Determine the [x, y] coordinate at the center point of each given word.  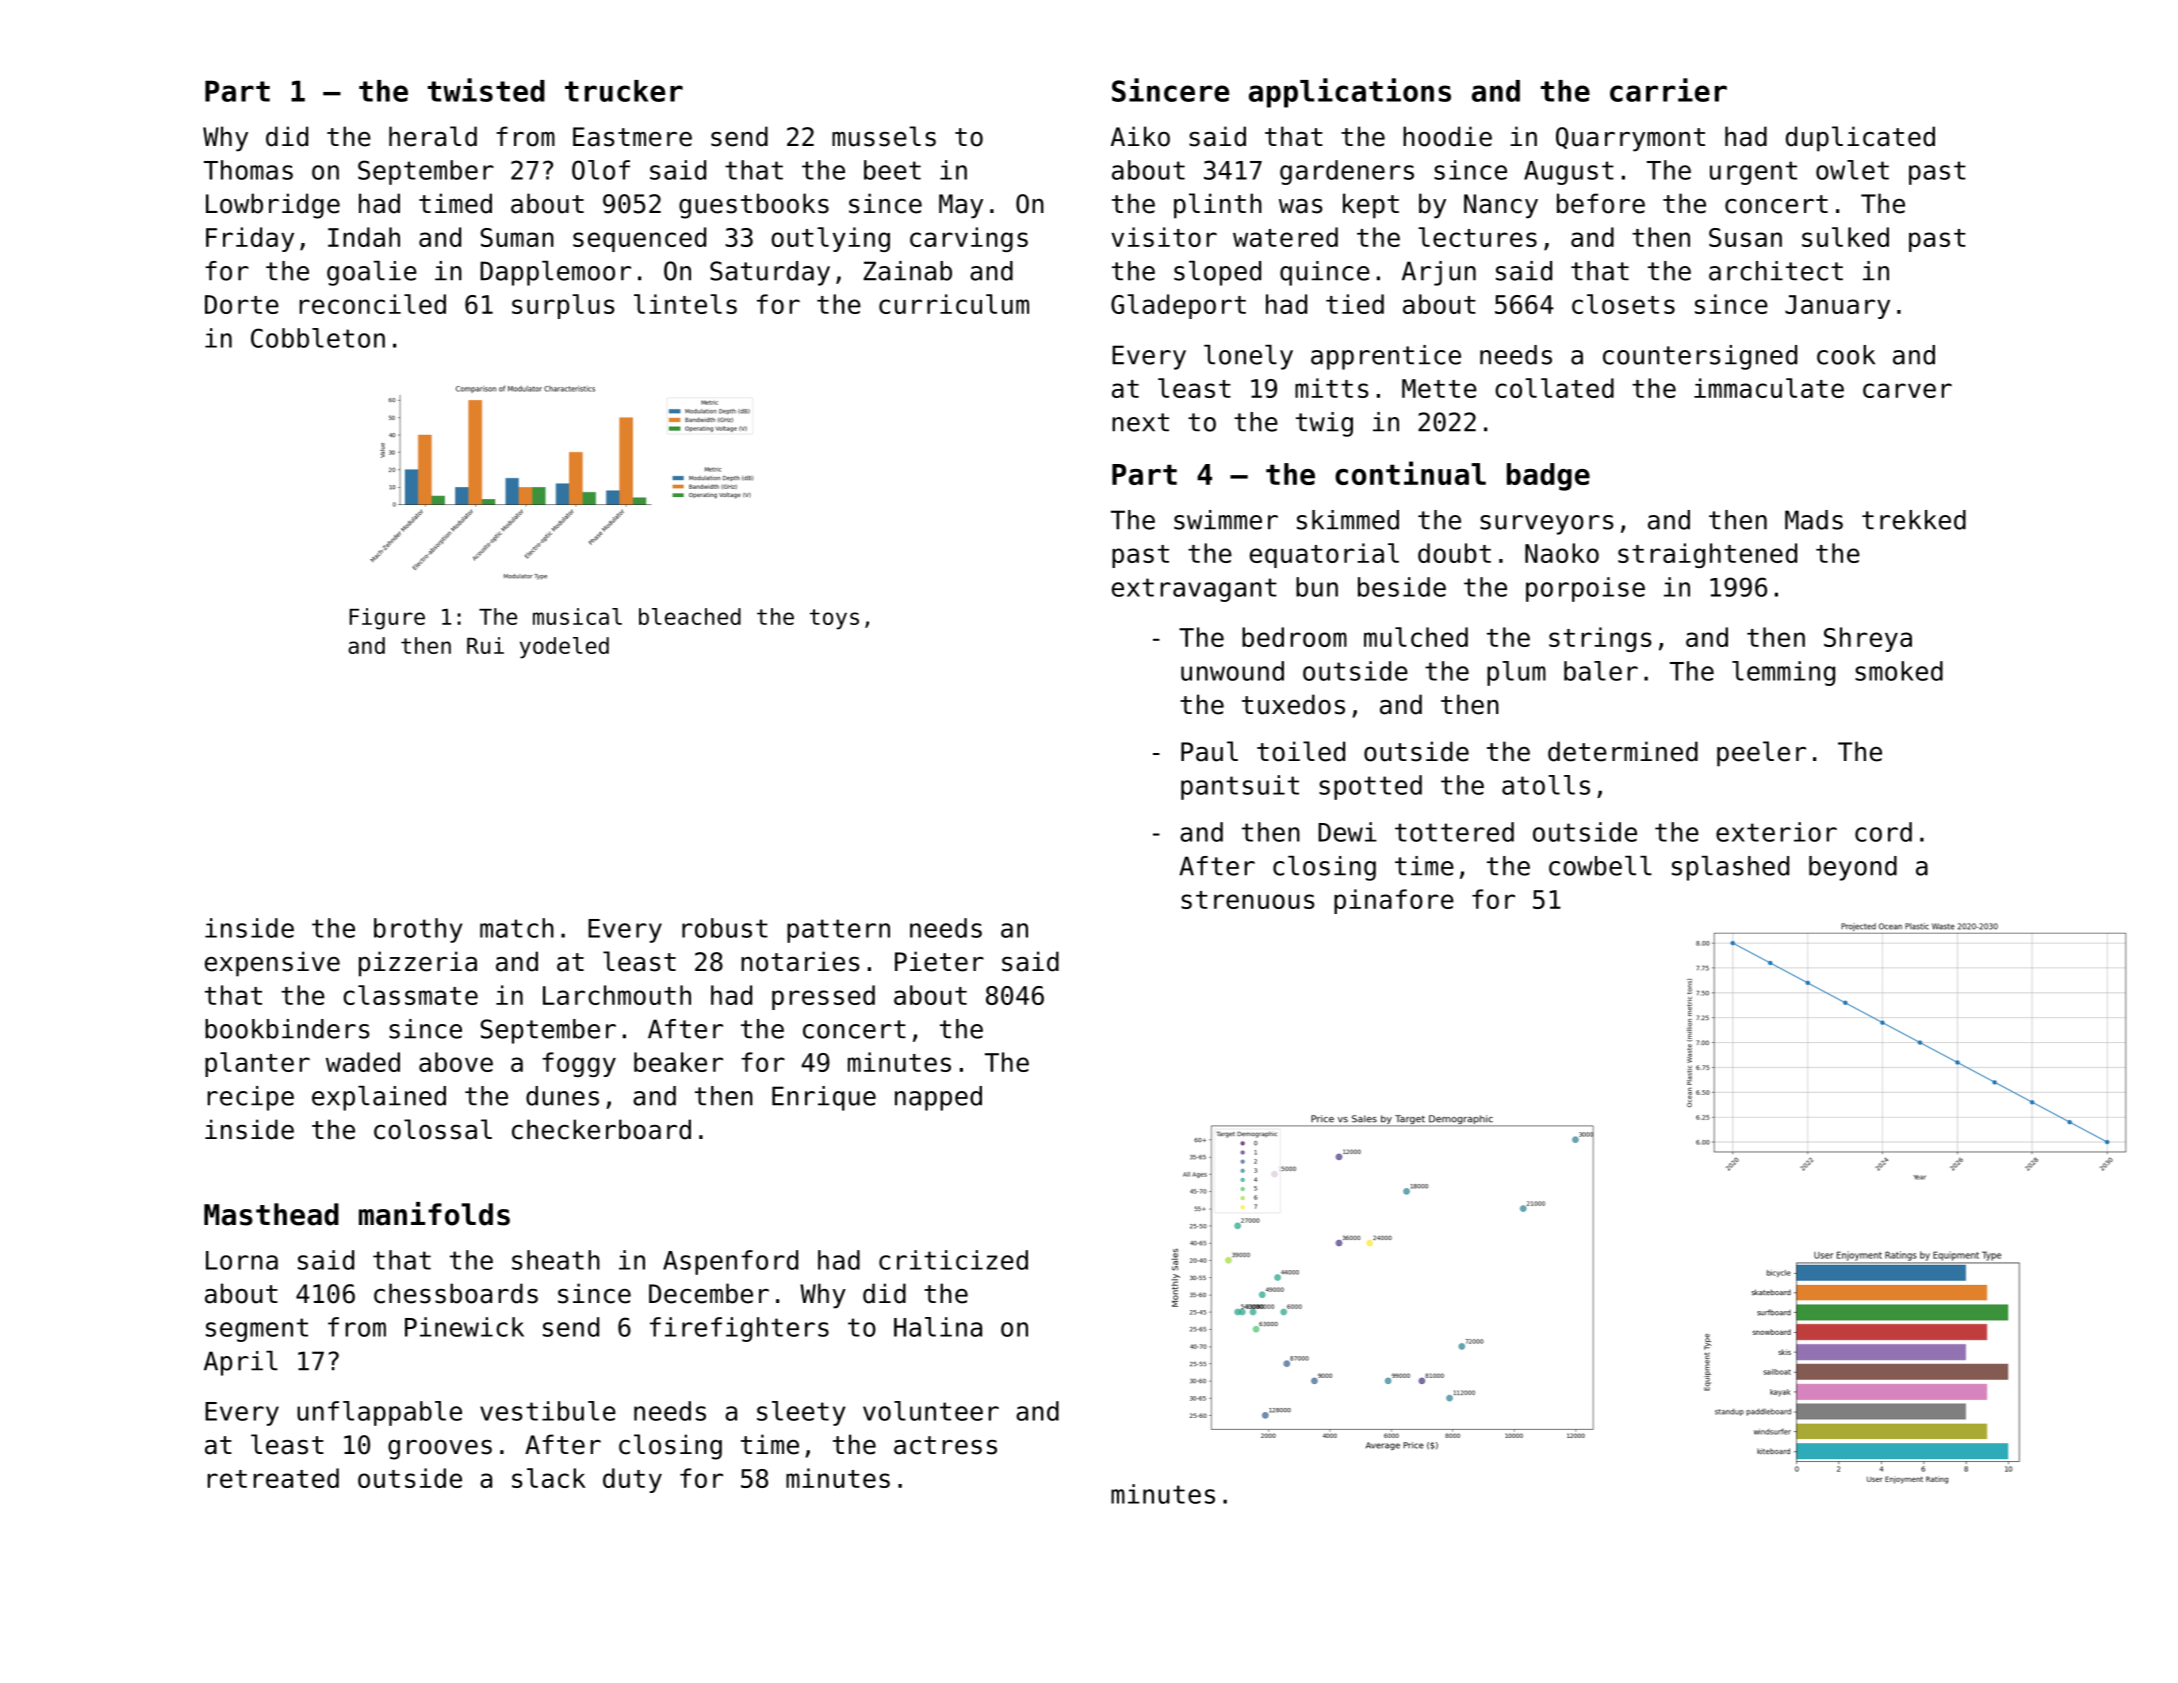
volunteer [931, 1411]
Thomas [248, 170]
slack [549, 1478]
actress [945, 1445]
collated [1554, 388]
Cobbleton [318, 338]
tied [1355, 304]
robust [725, 928]
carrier [1668, 90]
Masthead [271, 1214]
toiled [1301, 751]
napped [938, 1098]
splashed [1730, 868]
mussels [884, 136]
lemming [1783, 673]
